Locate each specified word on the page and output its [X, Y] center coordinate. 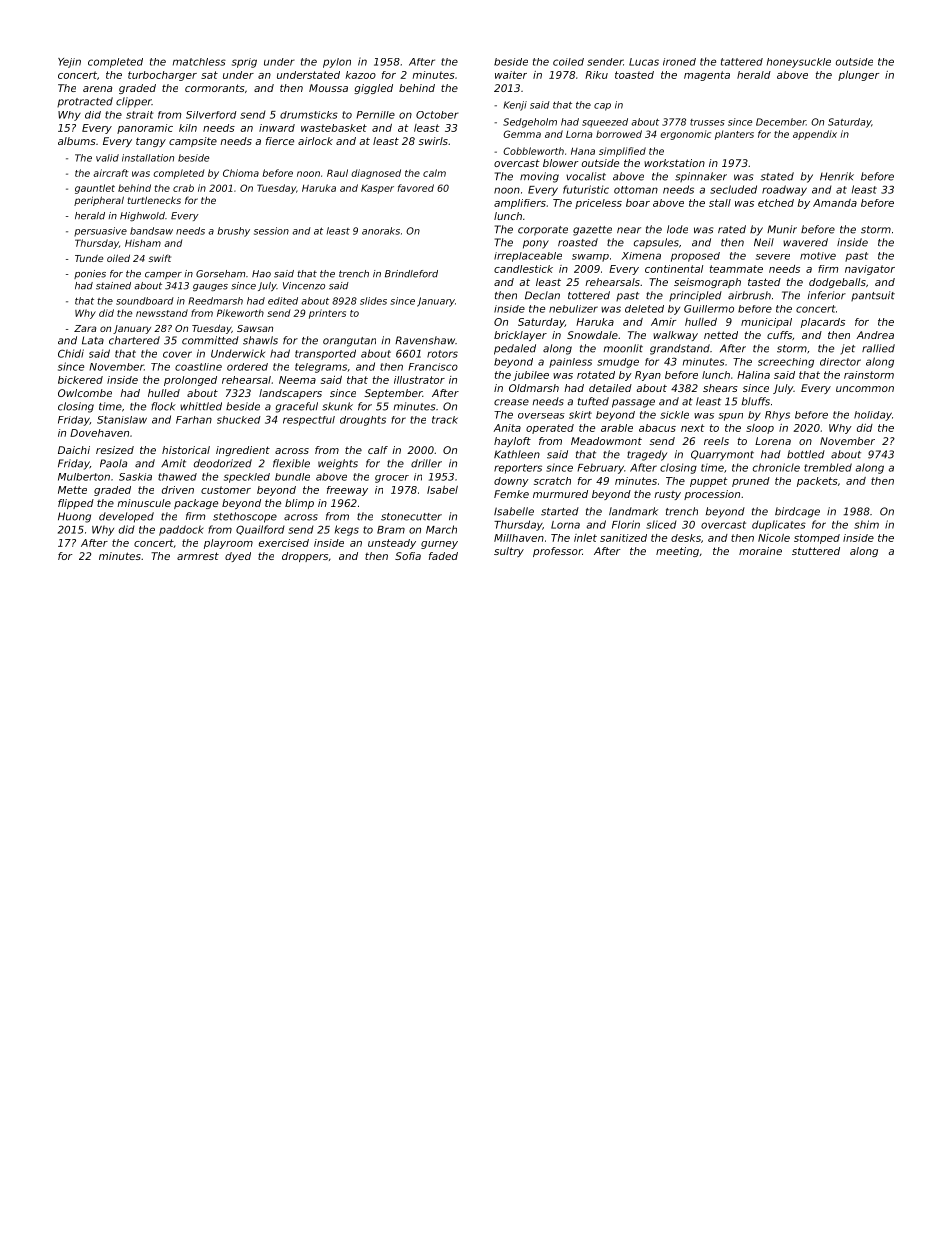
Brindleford [411, 274]
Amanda [835, 203]
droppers [305, 557]
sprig [244, 63]
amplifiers [520, 204]
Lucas [644, 62]
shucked [239, 420]
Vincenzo [304, 286]
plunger [858, 76]
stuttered [816, 551]
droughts [363, 421]
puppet [709, 482]
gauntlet [95, 189]
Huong [74, 517]
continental [674, 269]
